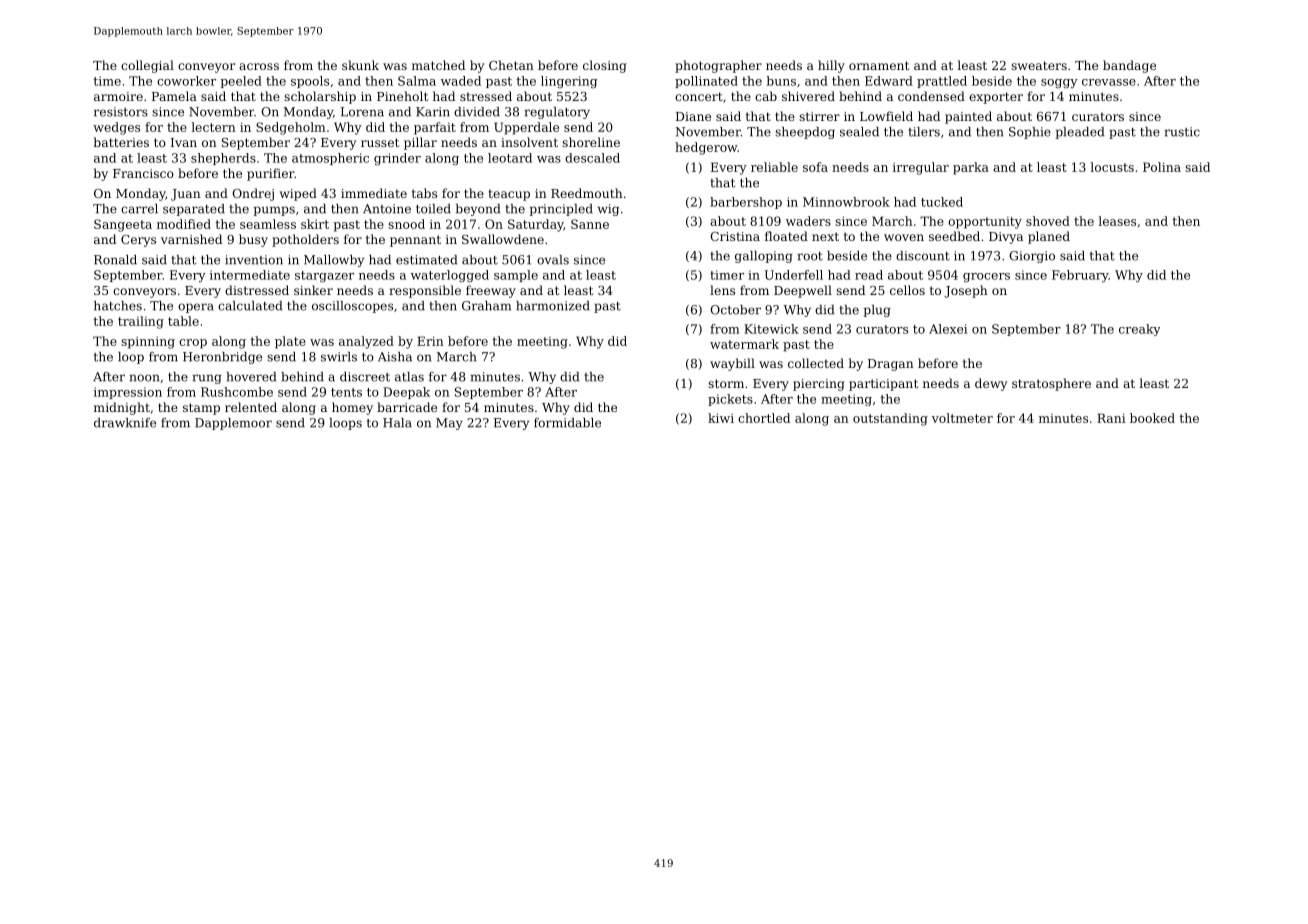  Describe the element at coordinates (526, 128) in the image. I see `Upperdale` at that location.
